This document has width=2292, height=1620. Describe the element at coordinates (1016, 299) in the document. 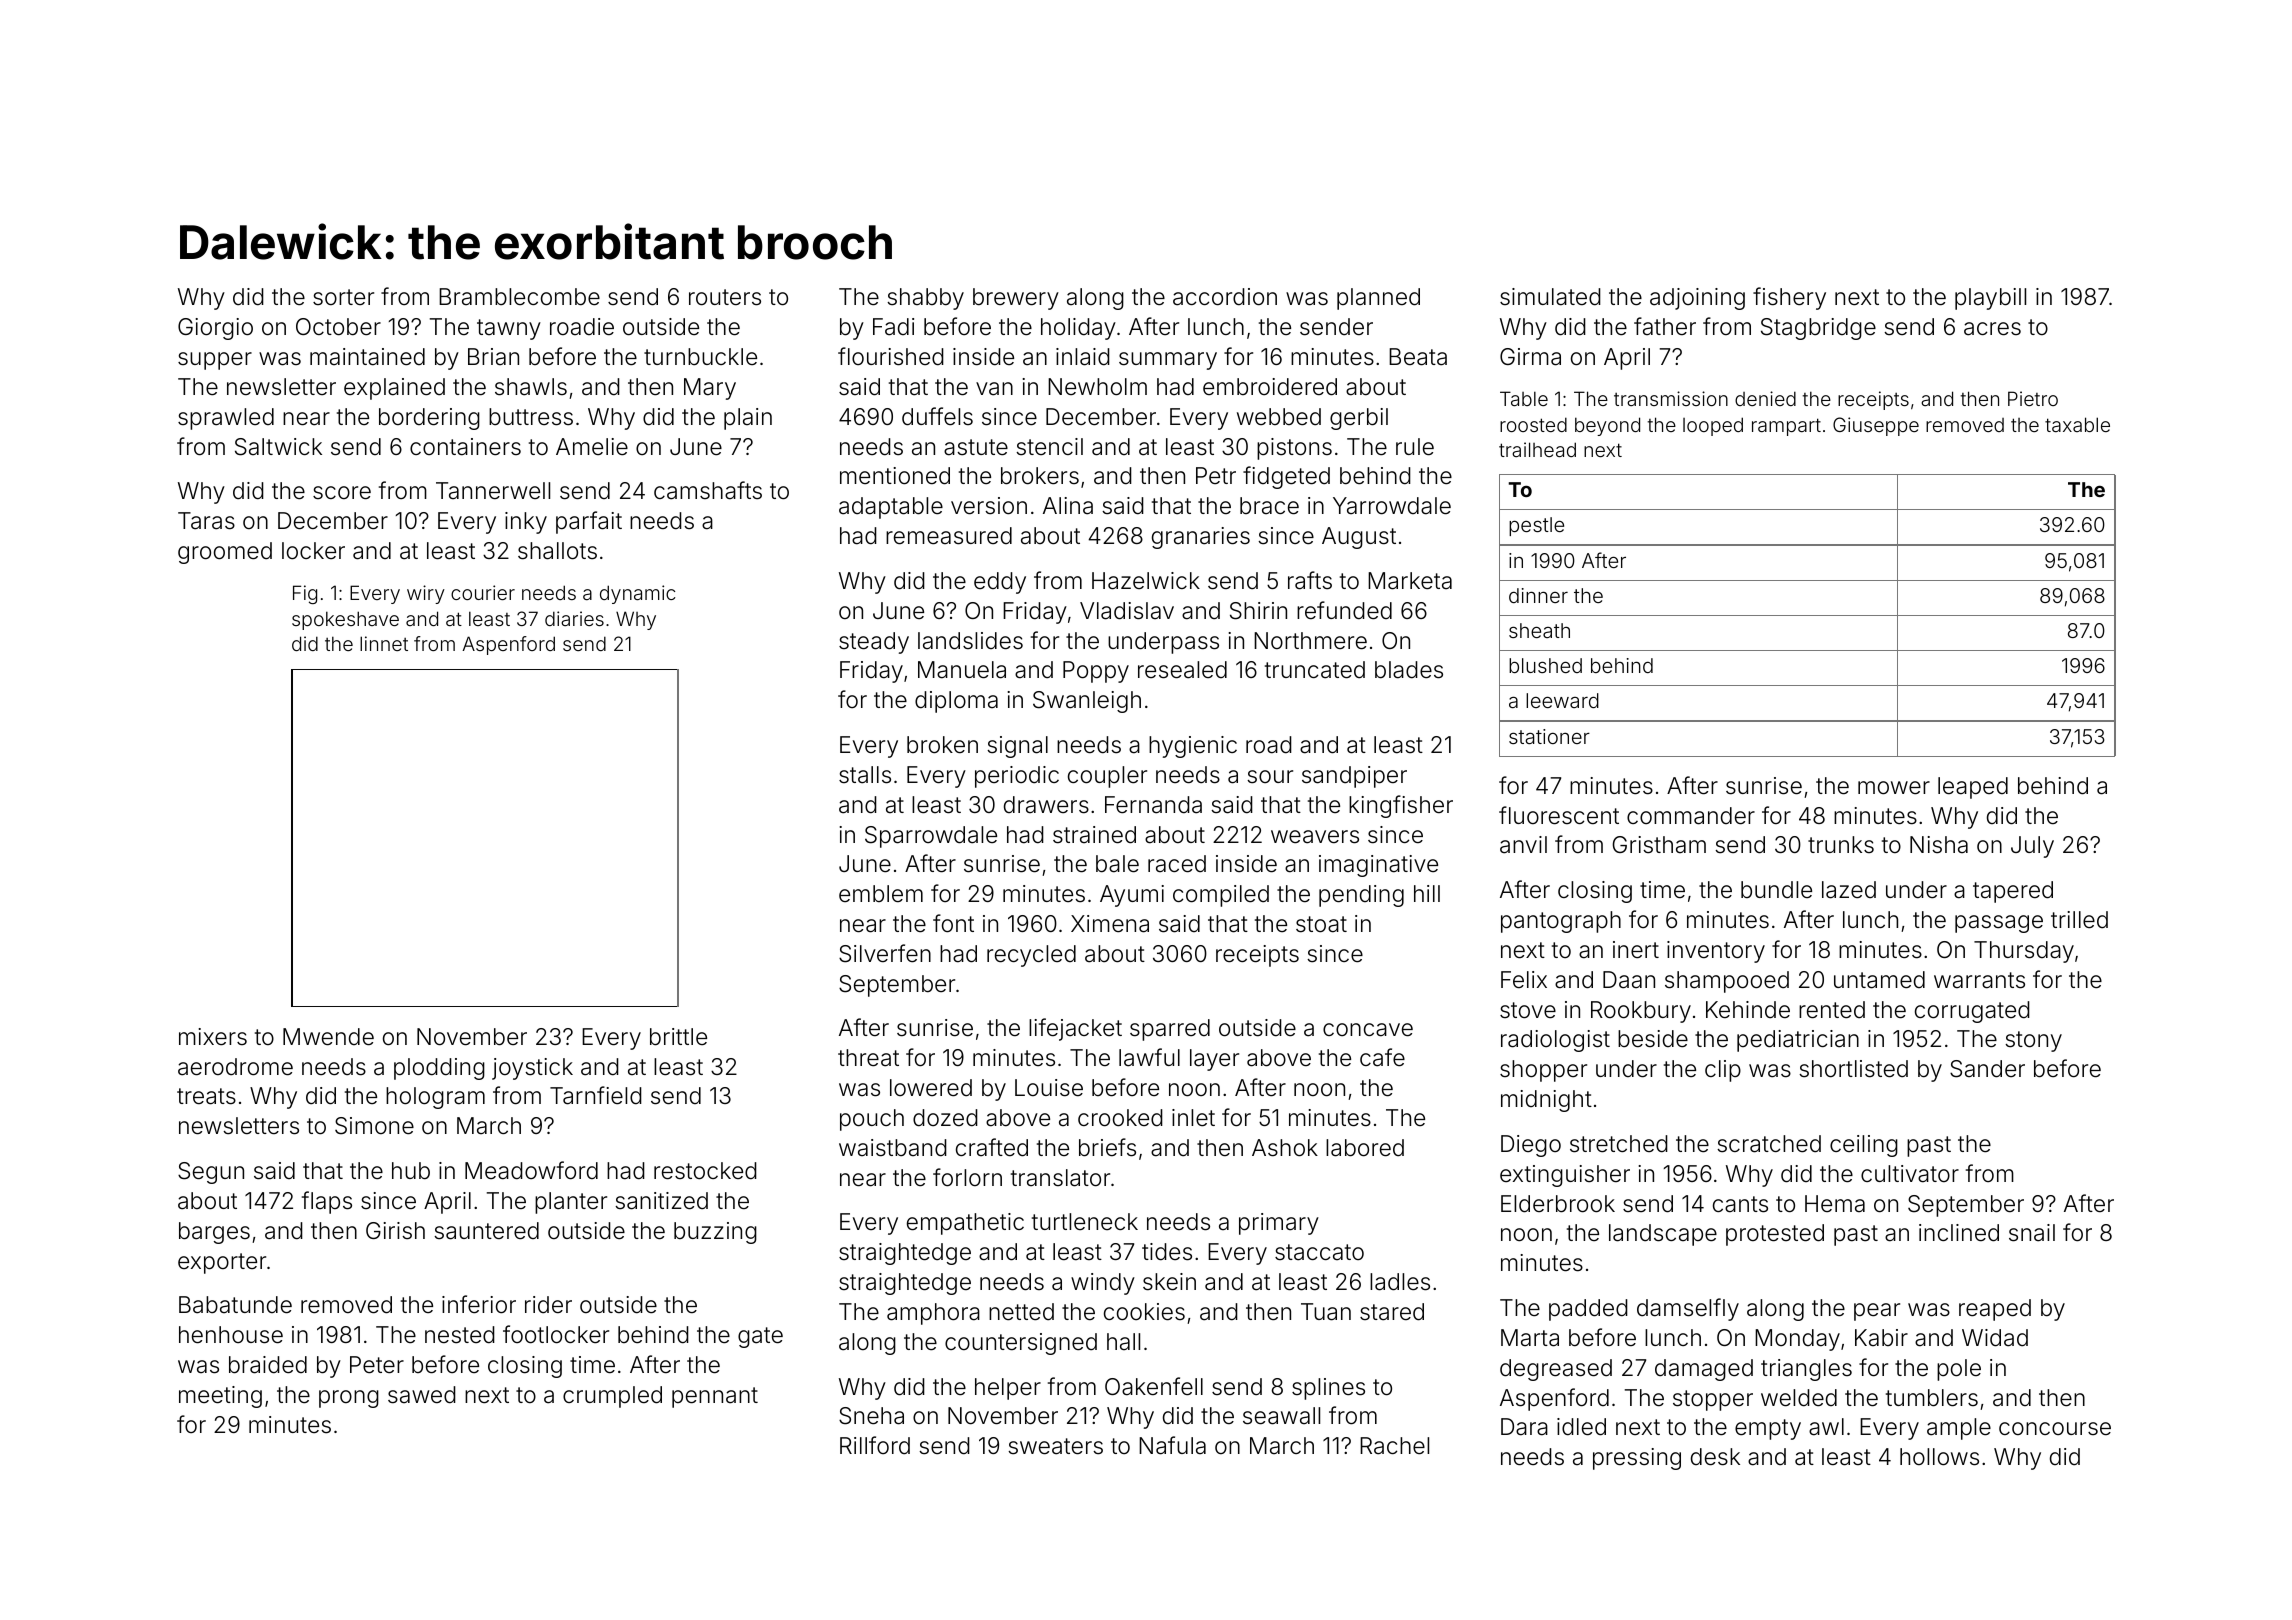

I see `brewery` at that location.
